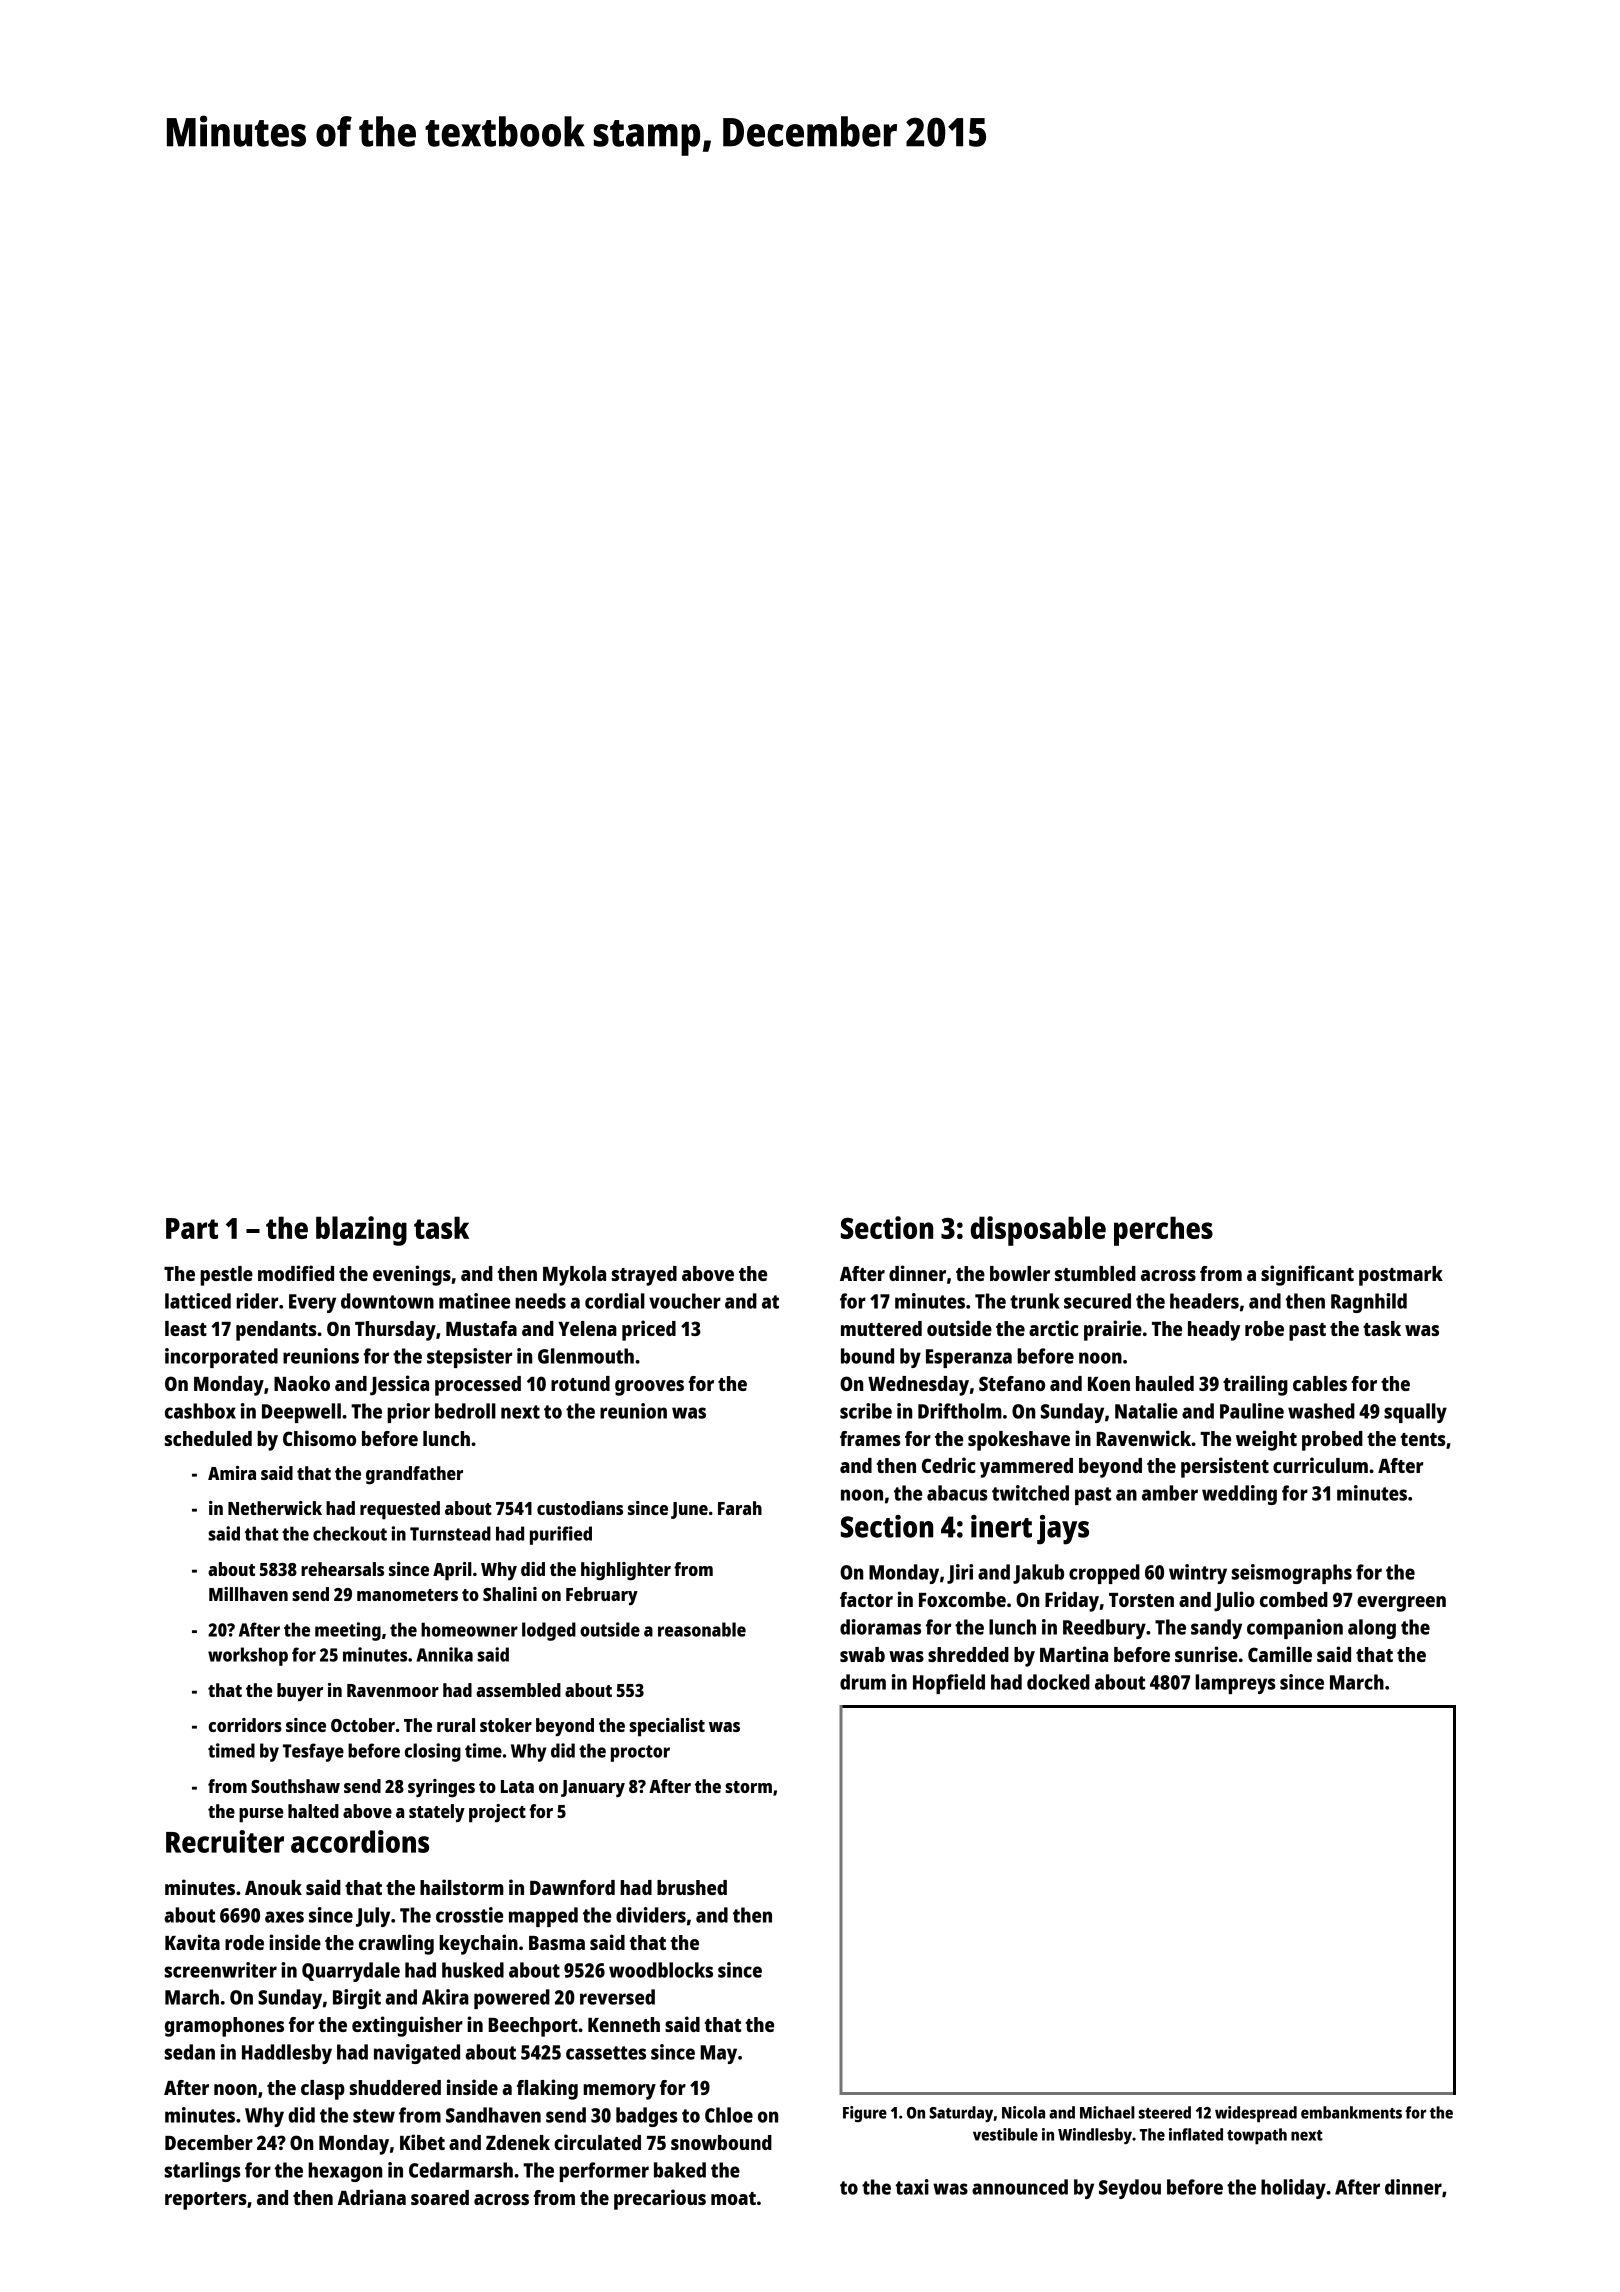 The height and width of the screenshot is (2292, 1620). What do you see at coordinates (649, 1330) in the screenshot?
I see `priced` at bounding box center [649, 1330].
